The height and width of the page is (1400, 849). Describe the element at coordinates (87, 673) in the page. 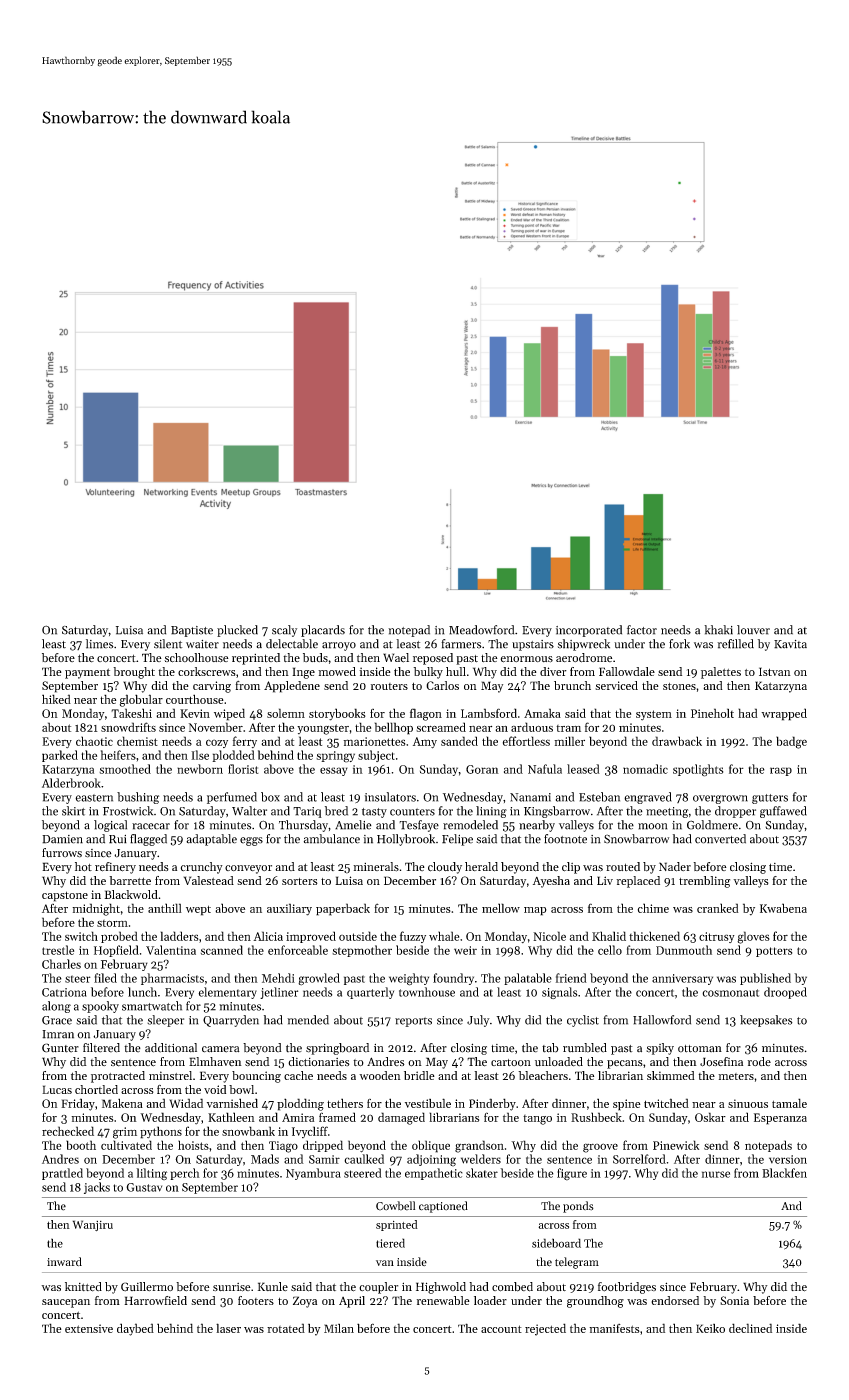

I see `payment` at that location.
